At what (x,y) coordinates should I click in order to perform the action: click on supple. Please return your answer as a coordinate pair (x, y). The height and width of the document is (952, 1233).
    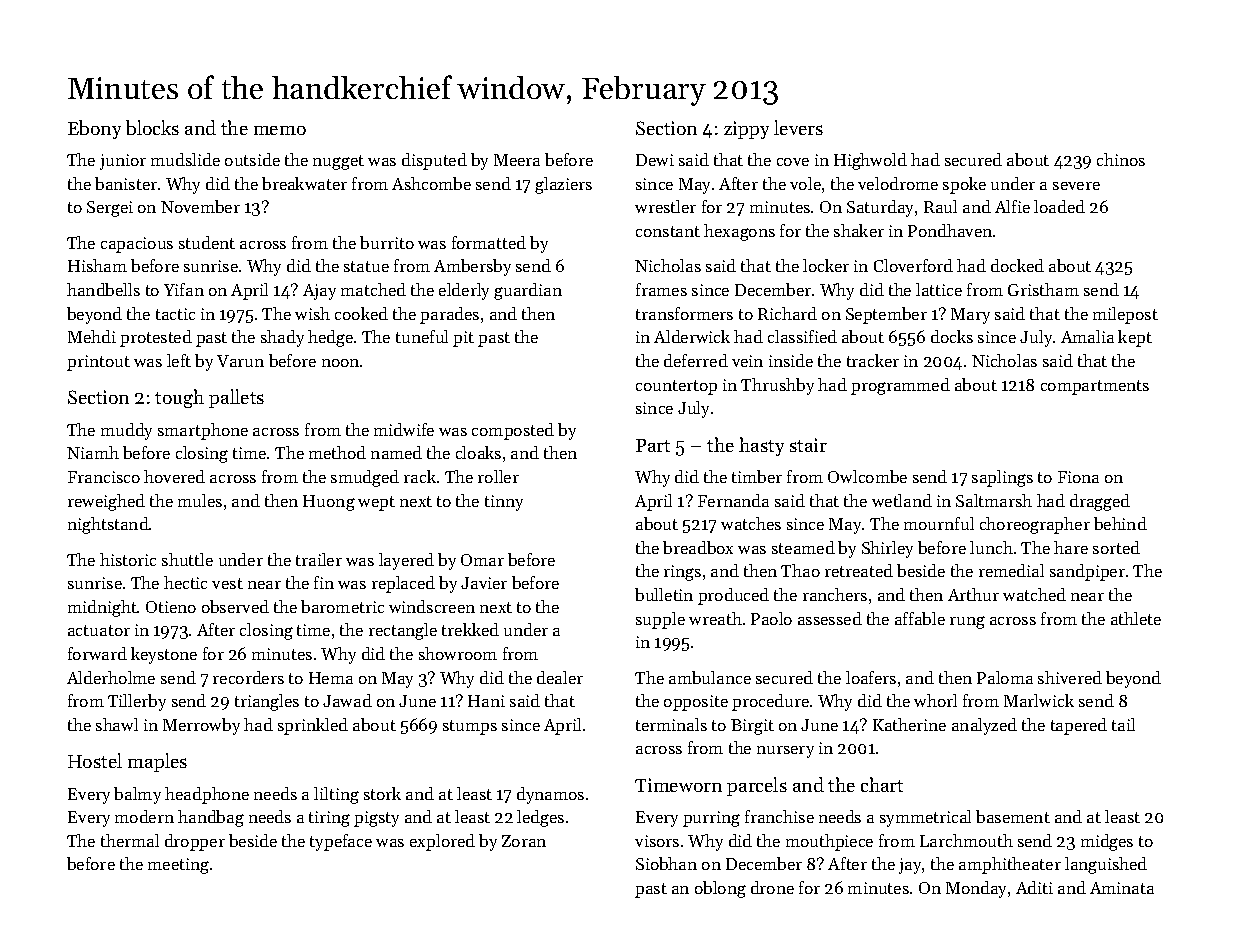
    Looking at the image, I should click on (660, 620).
